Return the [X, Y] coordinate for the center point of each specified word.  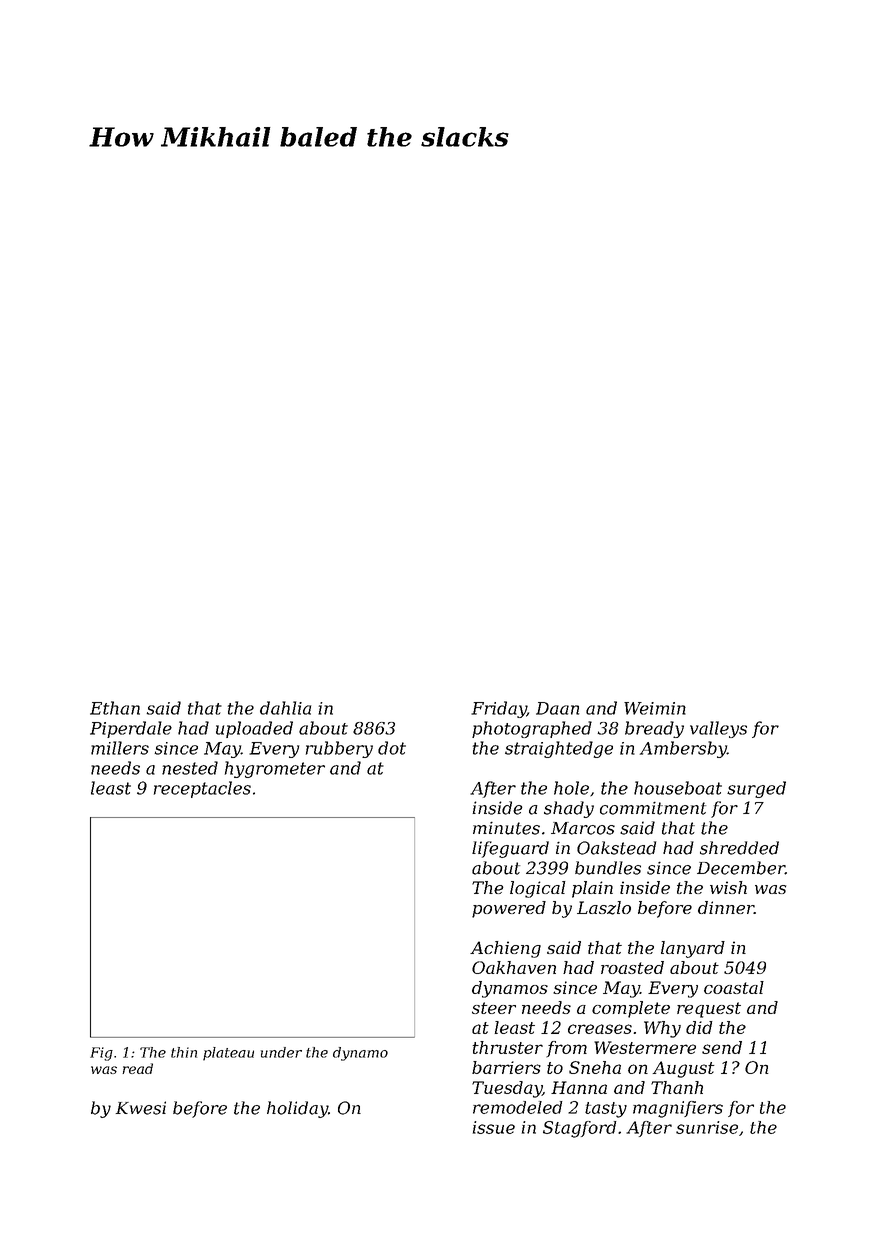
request [709, 1010]
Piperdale [131, 729]
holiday [297, 1109]
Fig [101, 1054]
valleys [718, 729]
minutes [506, 828]
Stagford [579, 1129]
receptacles [202, 789]
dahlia [285, 708]
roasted [632, 967]
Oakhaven [514, 967]
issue [494, 1127]
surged [756, 789]
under [281, 1052]
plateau [228, 1054]
